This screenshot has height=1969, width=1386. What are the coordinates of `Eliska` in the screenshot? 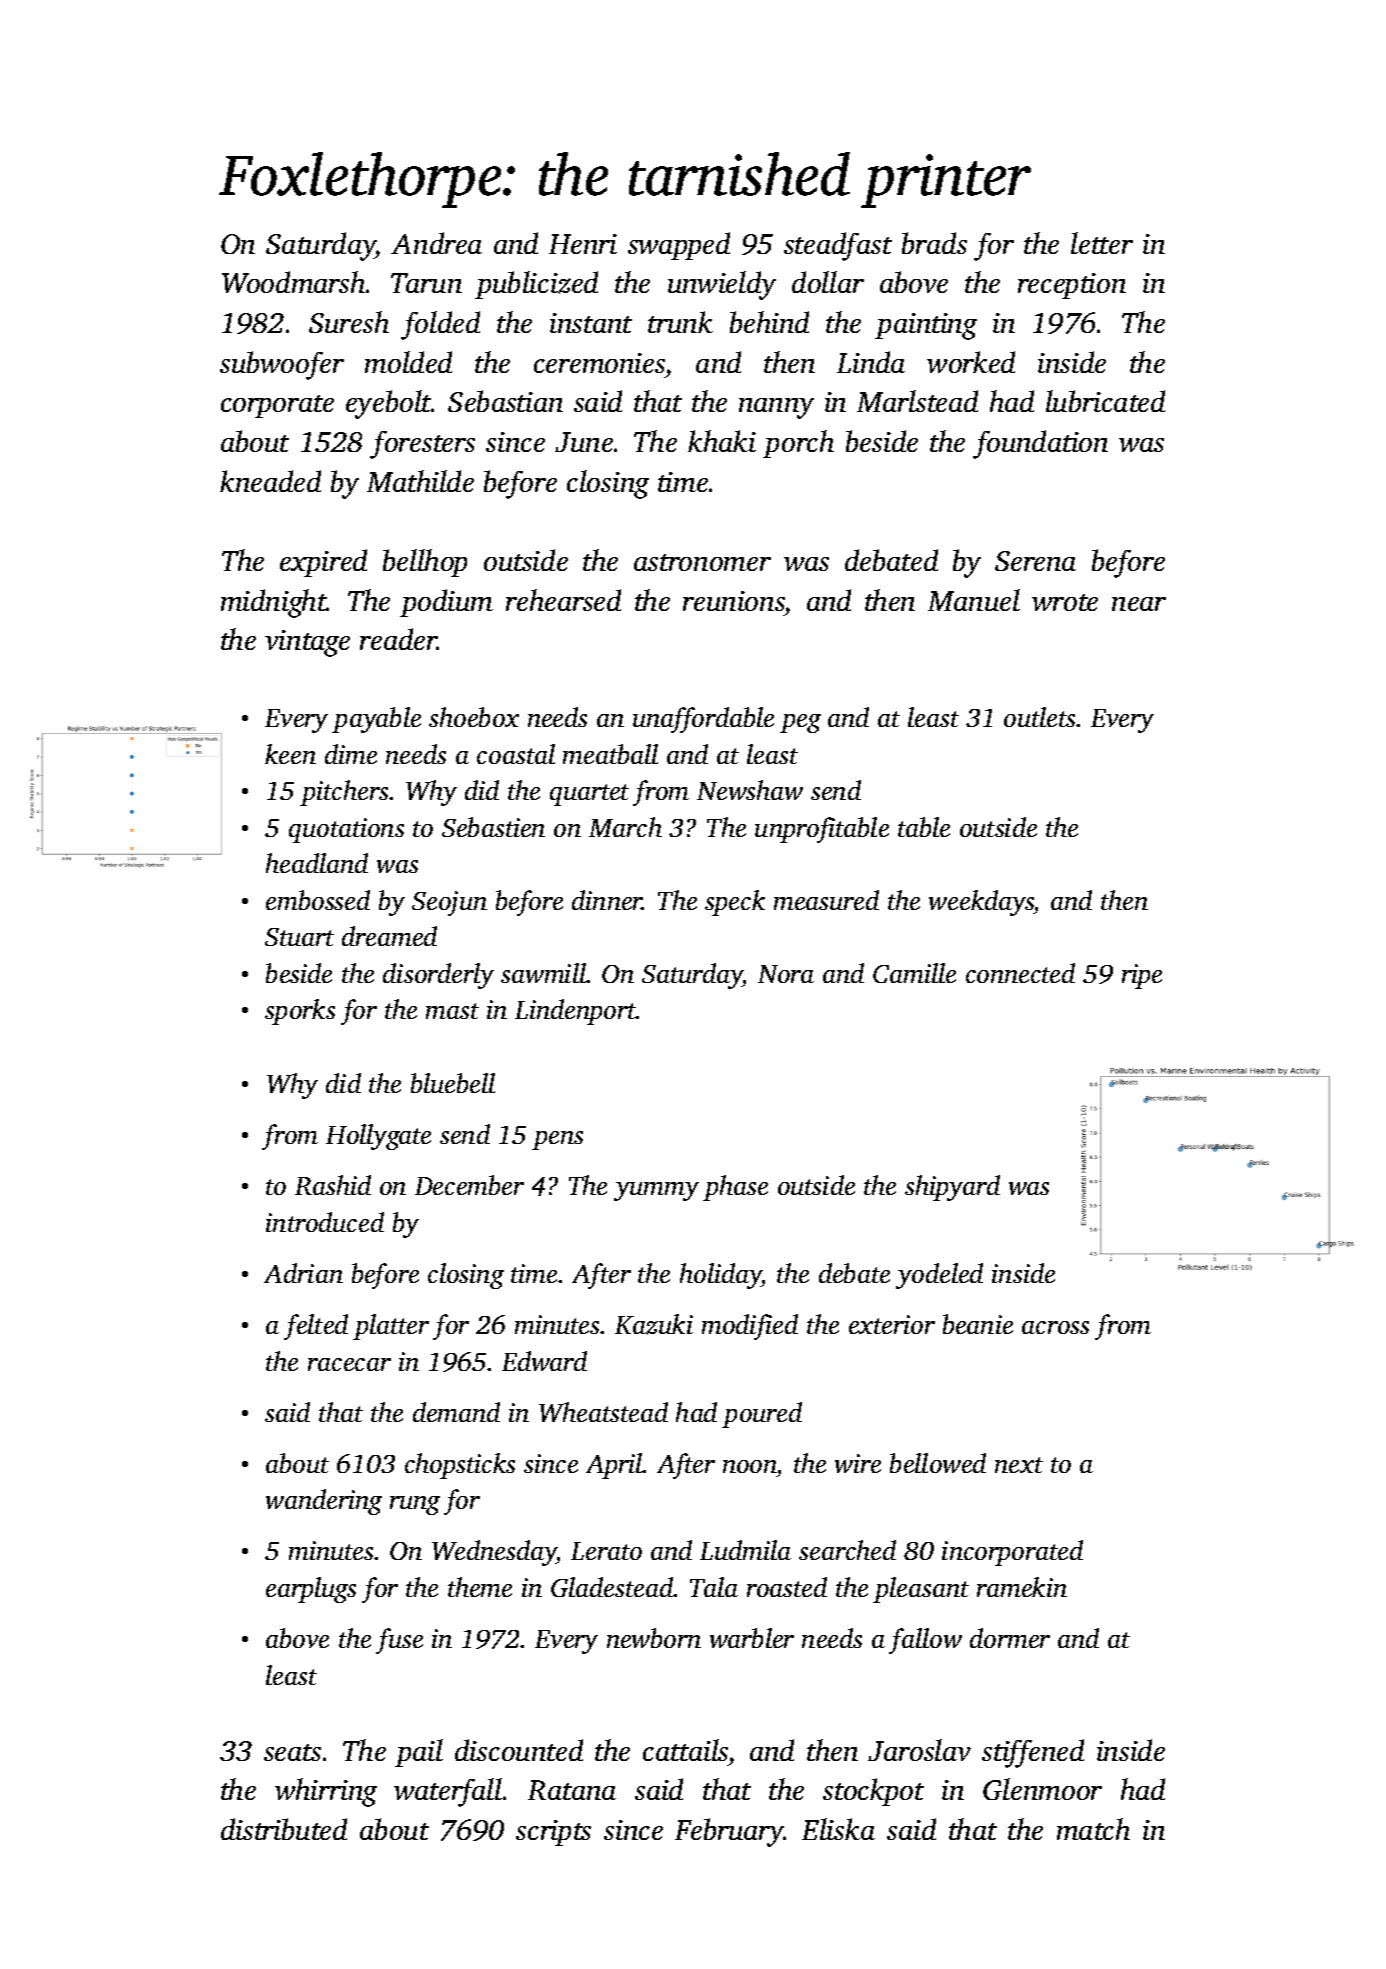 It's located at (838, 1829).
